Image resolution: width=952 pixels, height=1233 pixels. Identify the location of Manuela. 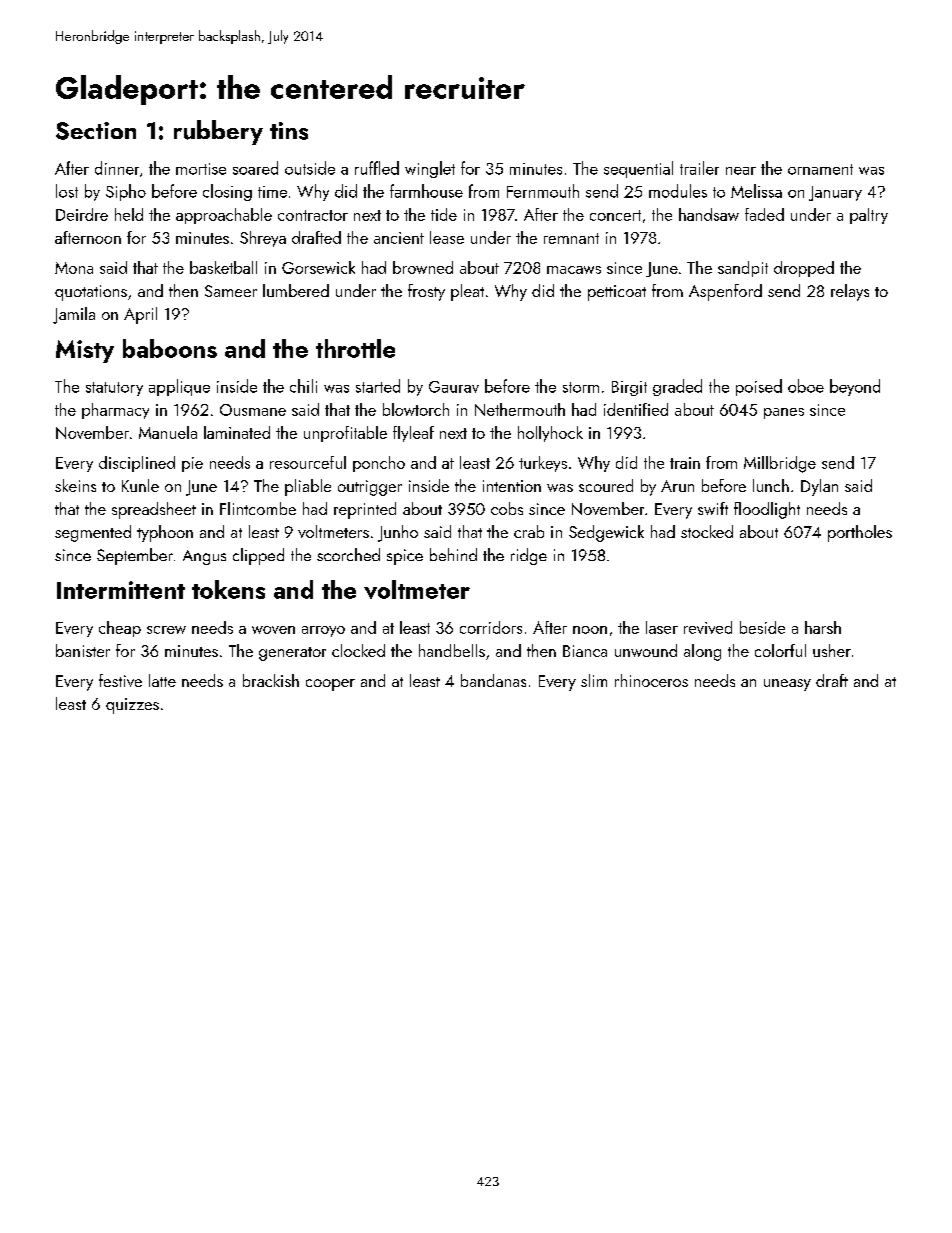
(168, 432).
